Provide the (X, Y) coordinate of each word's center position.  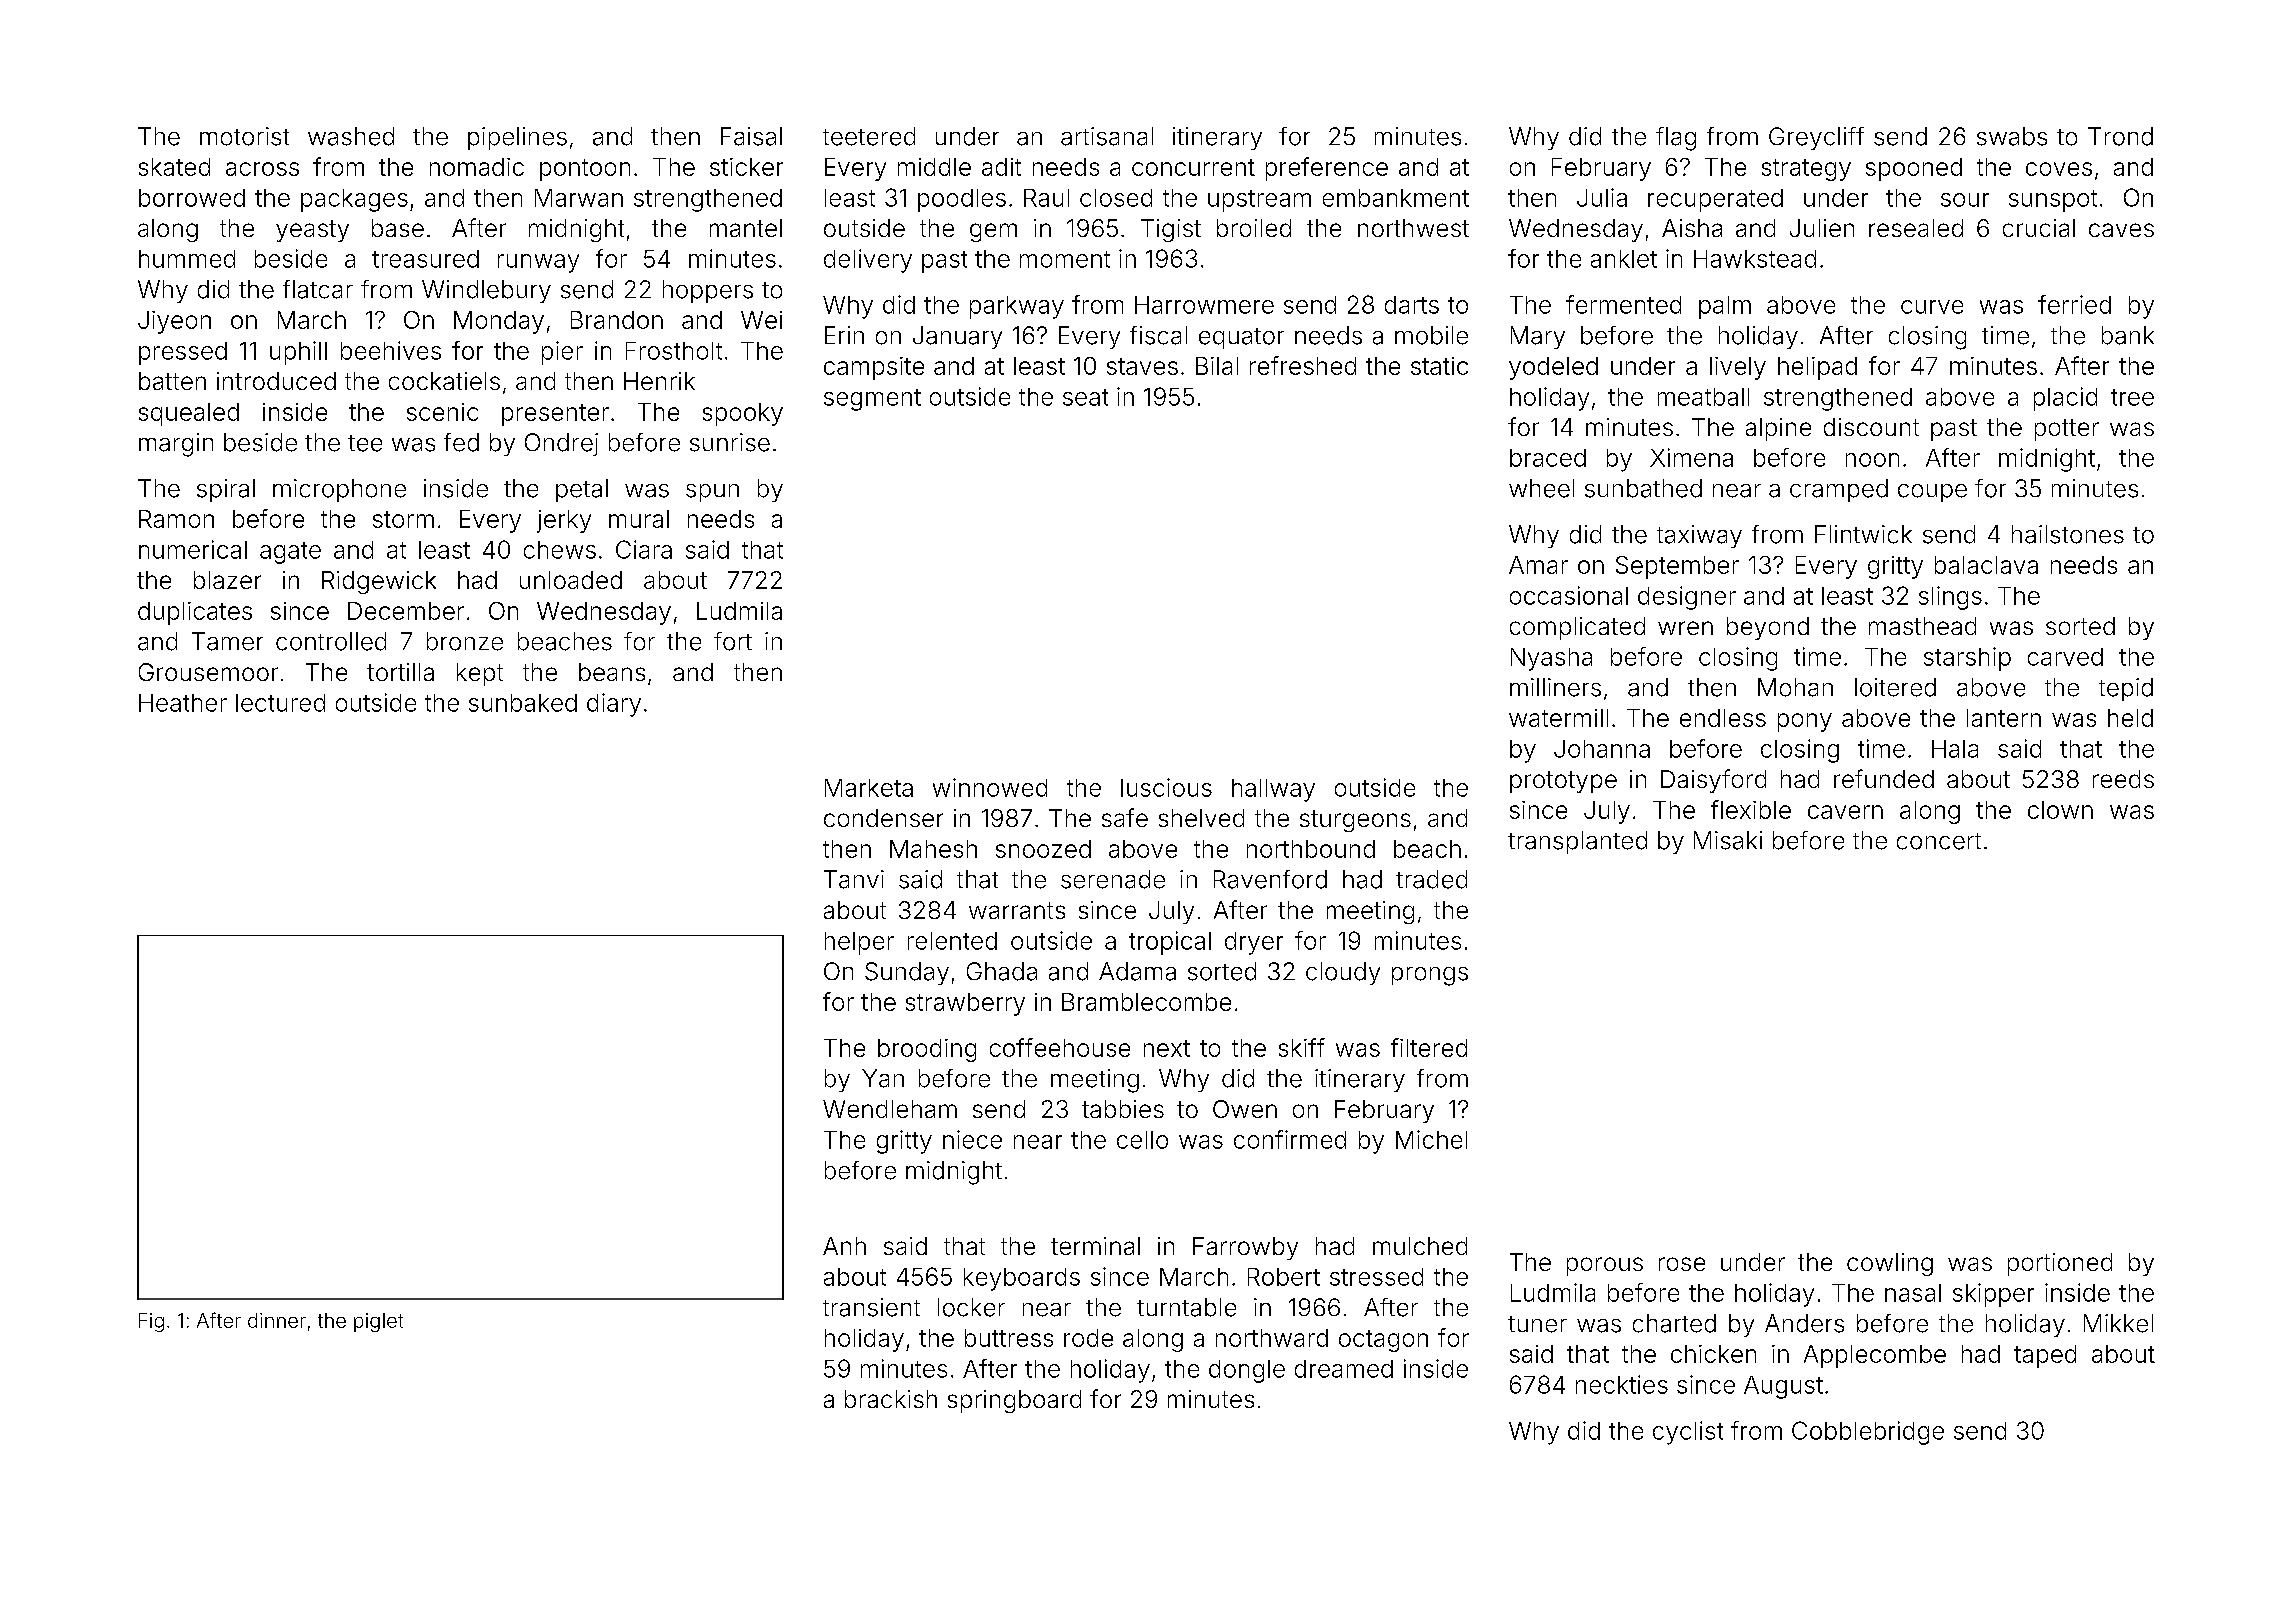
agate (290, 553)
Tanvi (854, 879)
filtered (1429, 1047)
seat (1085, 397)
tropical (1170, 943)
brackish (891, 1399)
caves (2121, 230)
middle (934, 167)
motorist (244, 136)
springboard (1014, 1401)
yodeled (1553, 368)
